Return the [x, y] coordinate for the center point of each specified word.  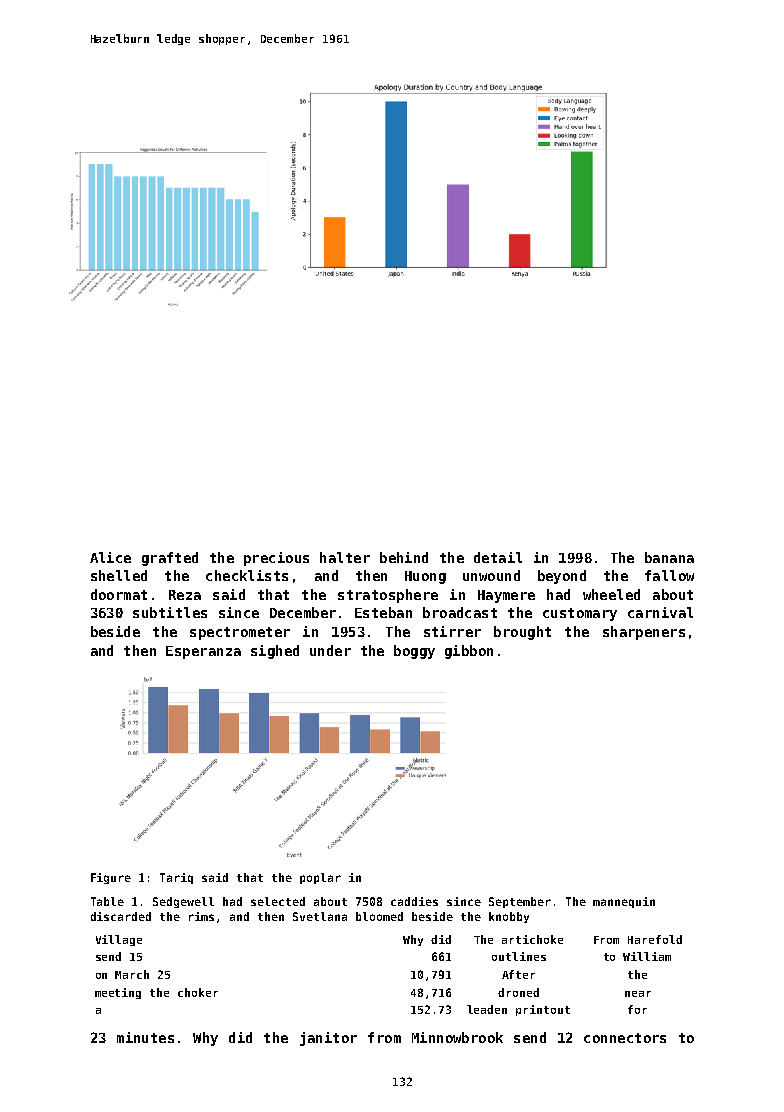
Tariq [176, 878]
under [330, 650]
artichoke [532, 939]
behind [404, 557]
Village [119, 940]
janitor [328, 1039]
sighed [275, 652]
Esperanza [203, 652]
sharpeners [644, 633]
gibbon [469, 652]
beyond [562, 577]
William [647, 956]
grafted [170, 559]
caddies [414, 901]
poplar [320, 878]
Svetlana [320, 916]
